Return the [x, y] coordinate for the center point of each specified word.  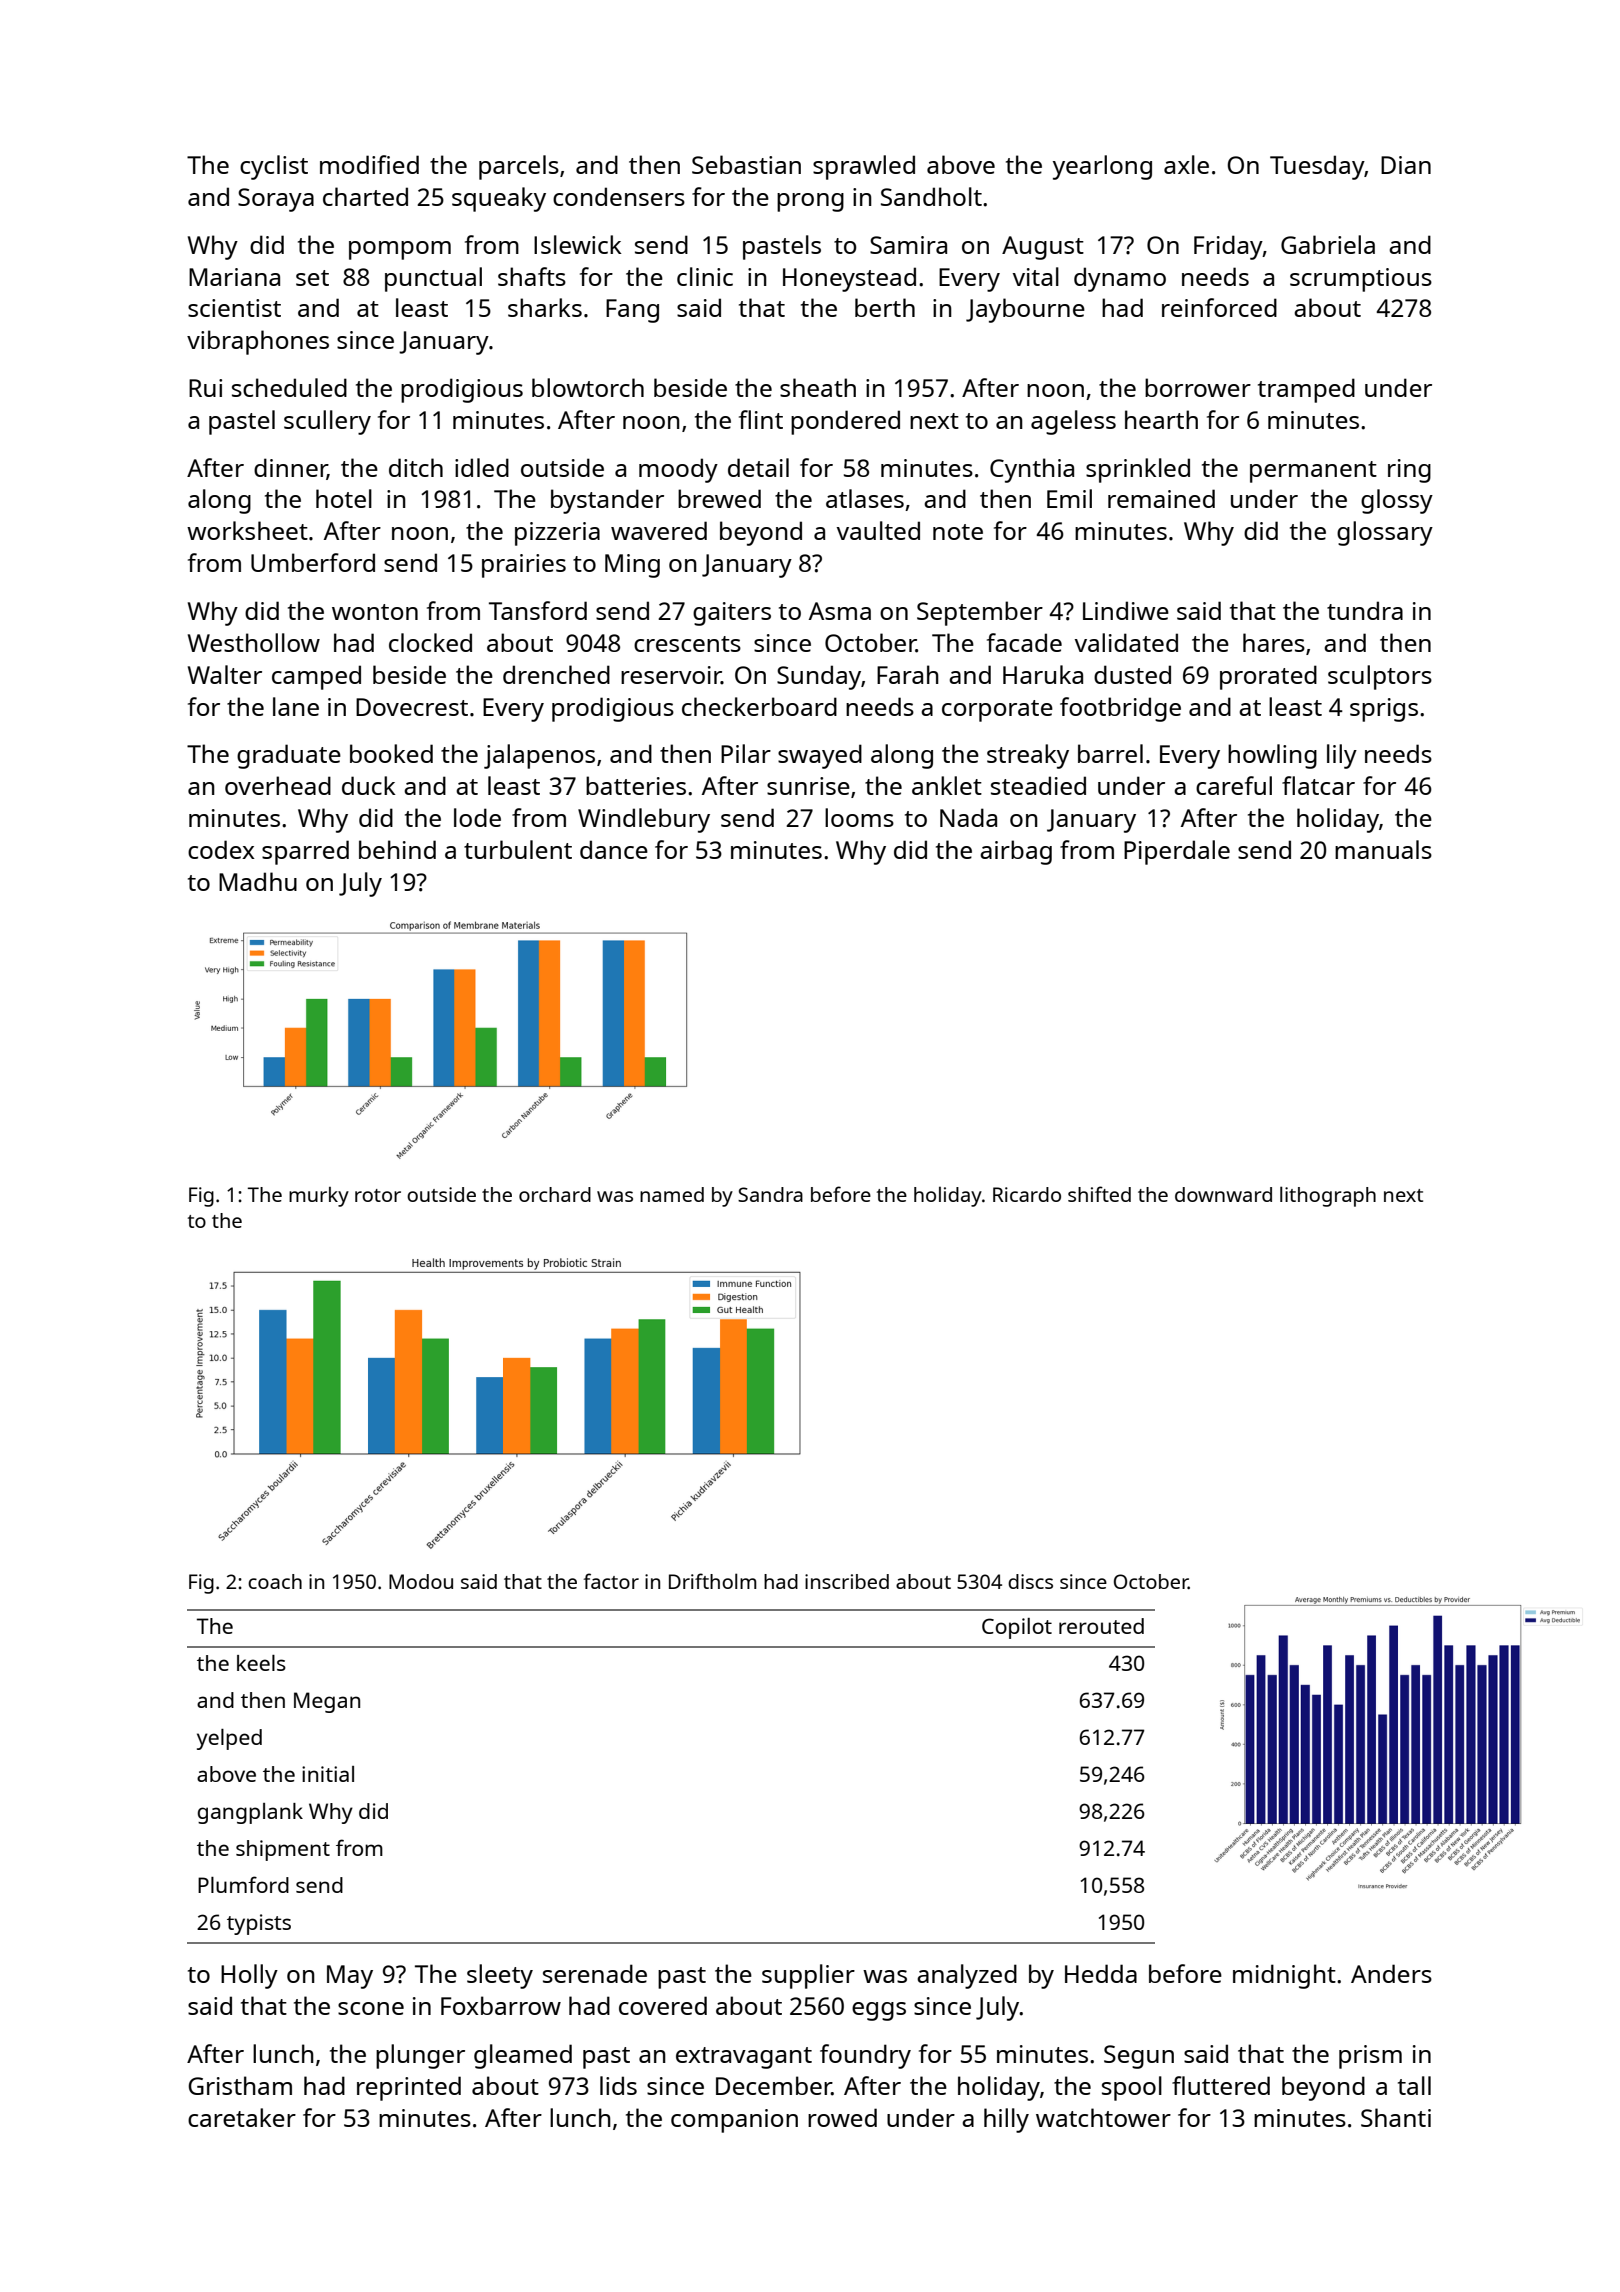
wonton [375, 612]
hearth [1161, 419]
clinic [705, 276]
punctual [433, 279]
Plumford [243, 1884]
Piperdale [1177, 852]
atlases [865, 498]
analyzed [967, 1976]
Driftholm [713, 1581]
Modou [421, 1581]
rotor [378, 1195]
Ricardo [1027, 1194]
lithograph [1328, 1196]
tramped [1306, 390]
